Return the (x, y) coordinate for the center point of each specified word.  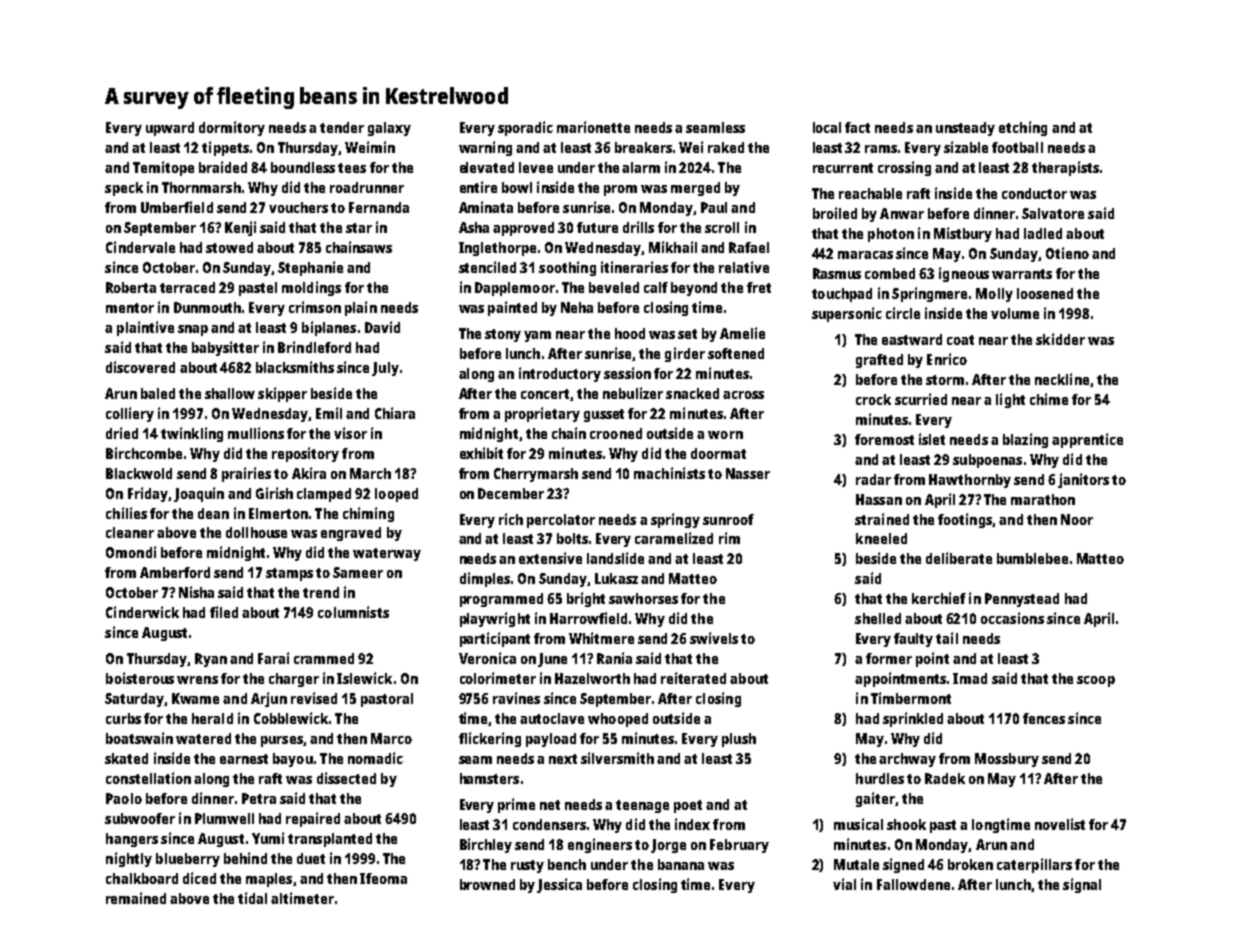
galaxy (389, 129)
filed (224, 612)
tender (342, 127)
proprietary (542, 414)
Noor (1077, 519)
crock (873, 399)
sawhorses (643, 598)
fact (857, 127)
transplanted (330, 840)
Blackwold (139, 473)
